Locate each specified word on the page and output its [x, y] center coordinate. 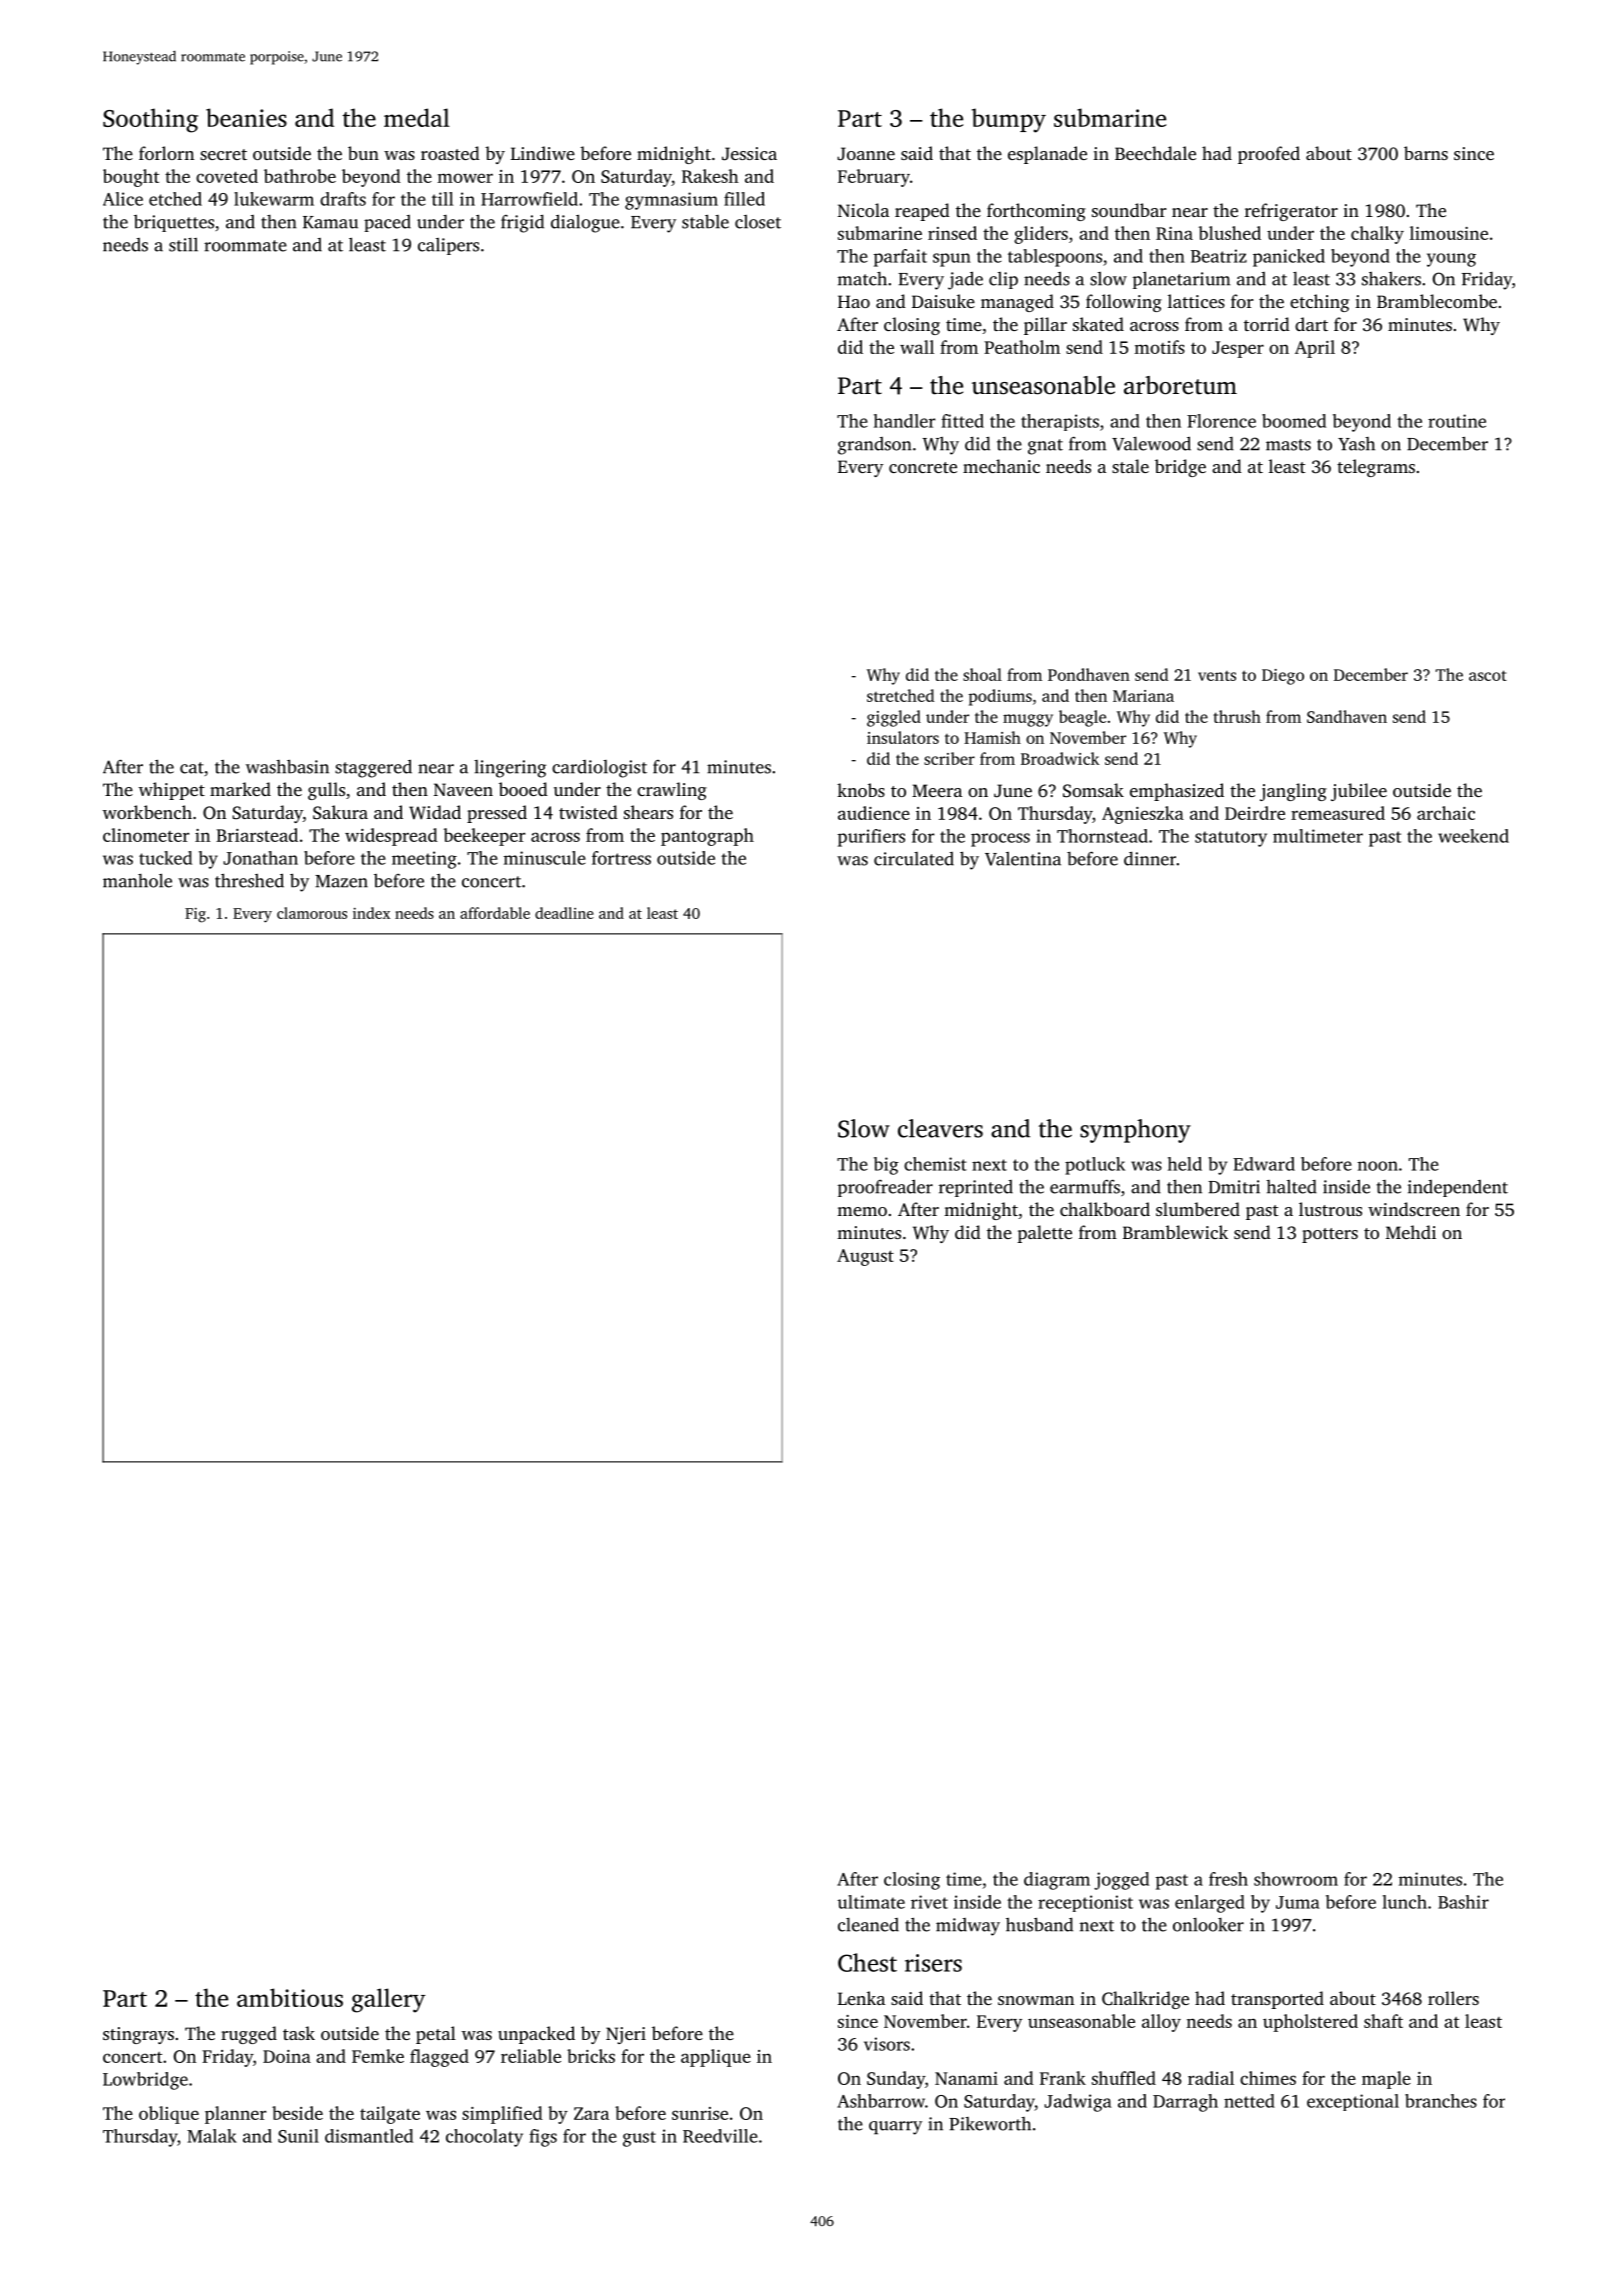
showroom [1296, 1879]
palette [1044, 1234]
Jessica [749, 154]
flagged [439, 2058]
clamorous [312, 913]
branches [1441, 2101]
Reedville [720, 2136]
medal [417, 117]
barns [1426, 153]
